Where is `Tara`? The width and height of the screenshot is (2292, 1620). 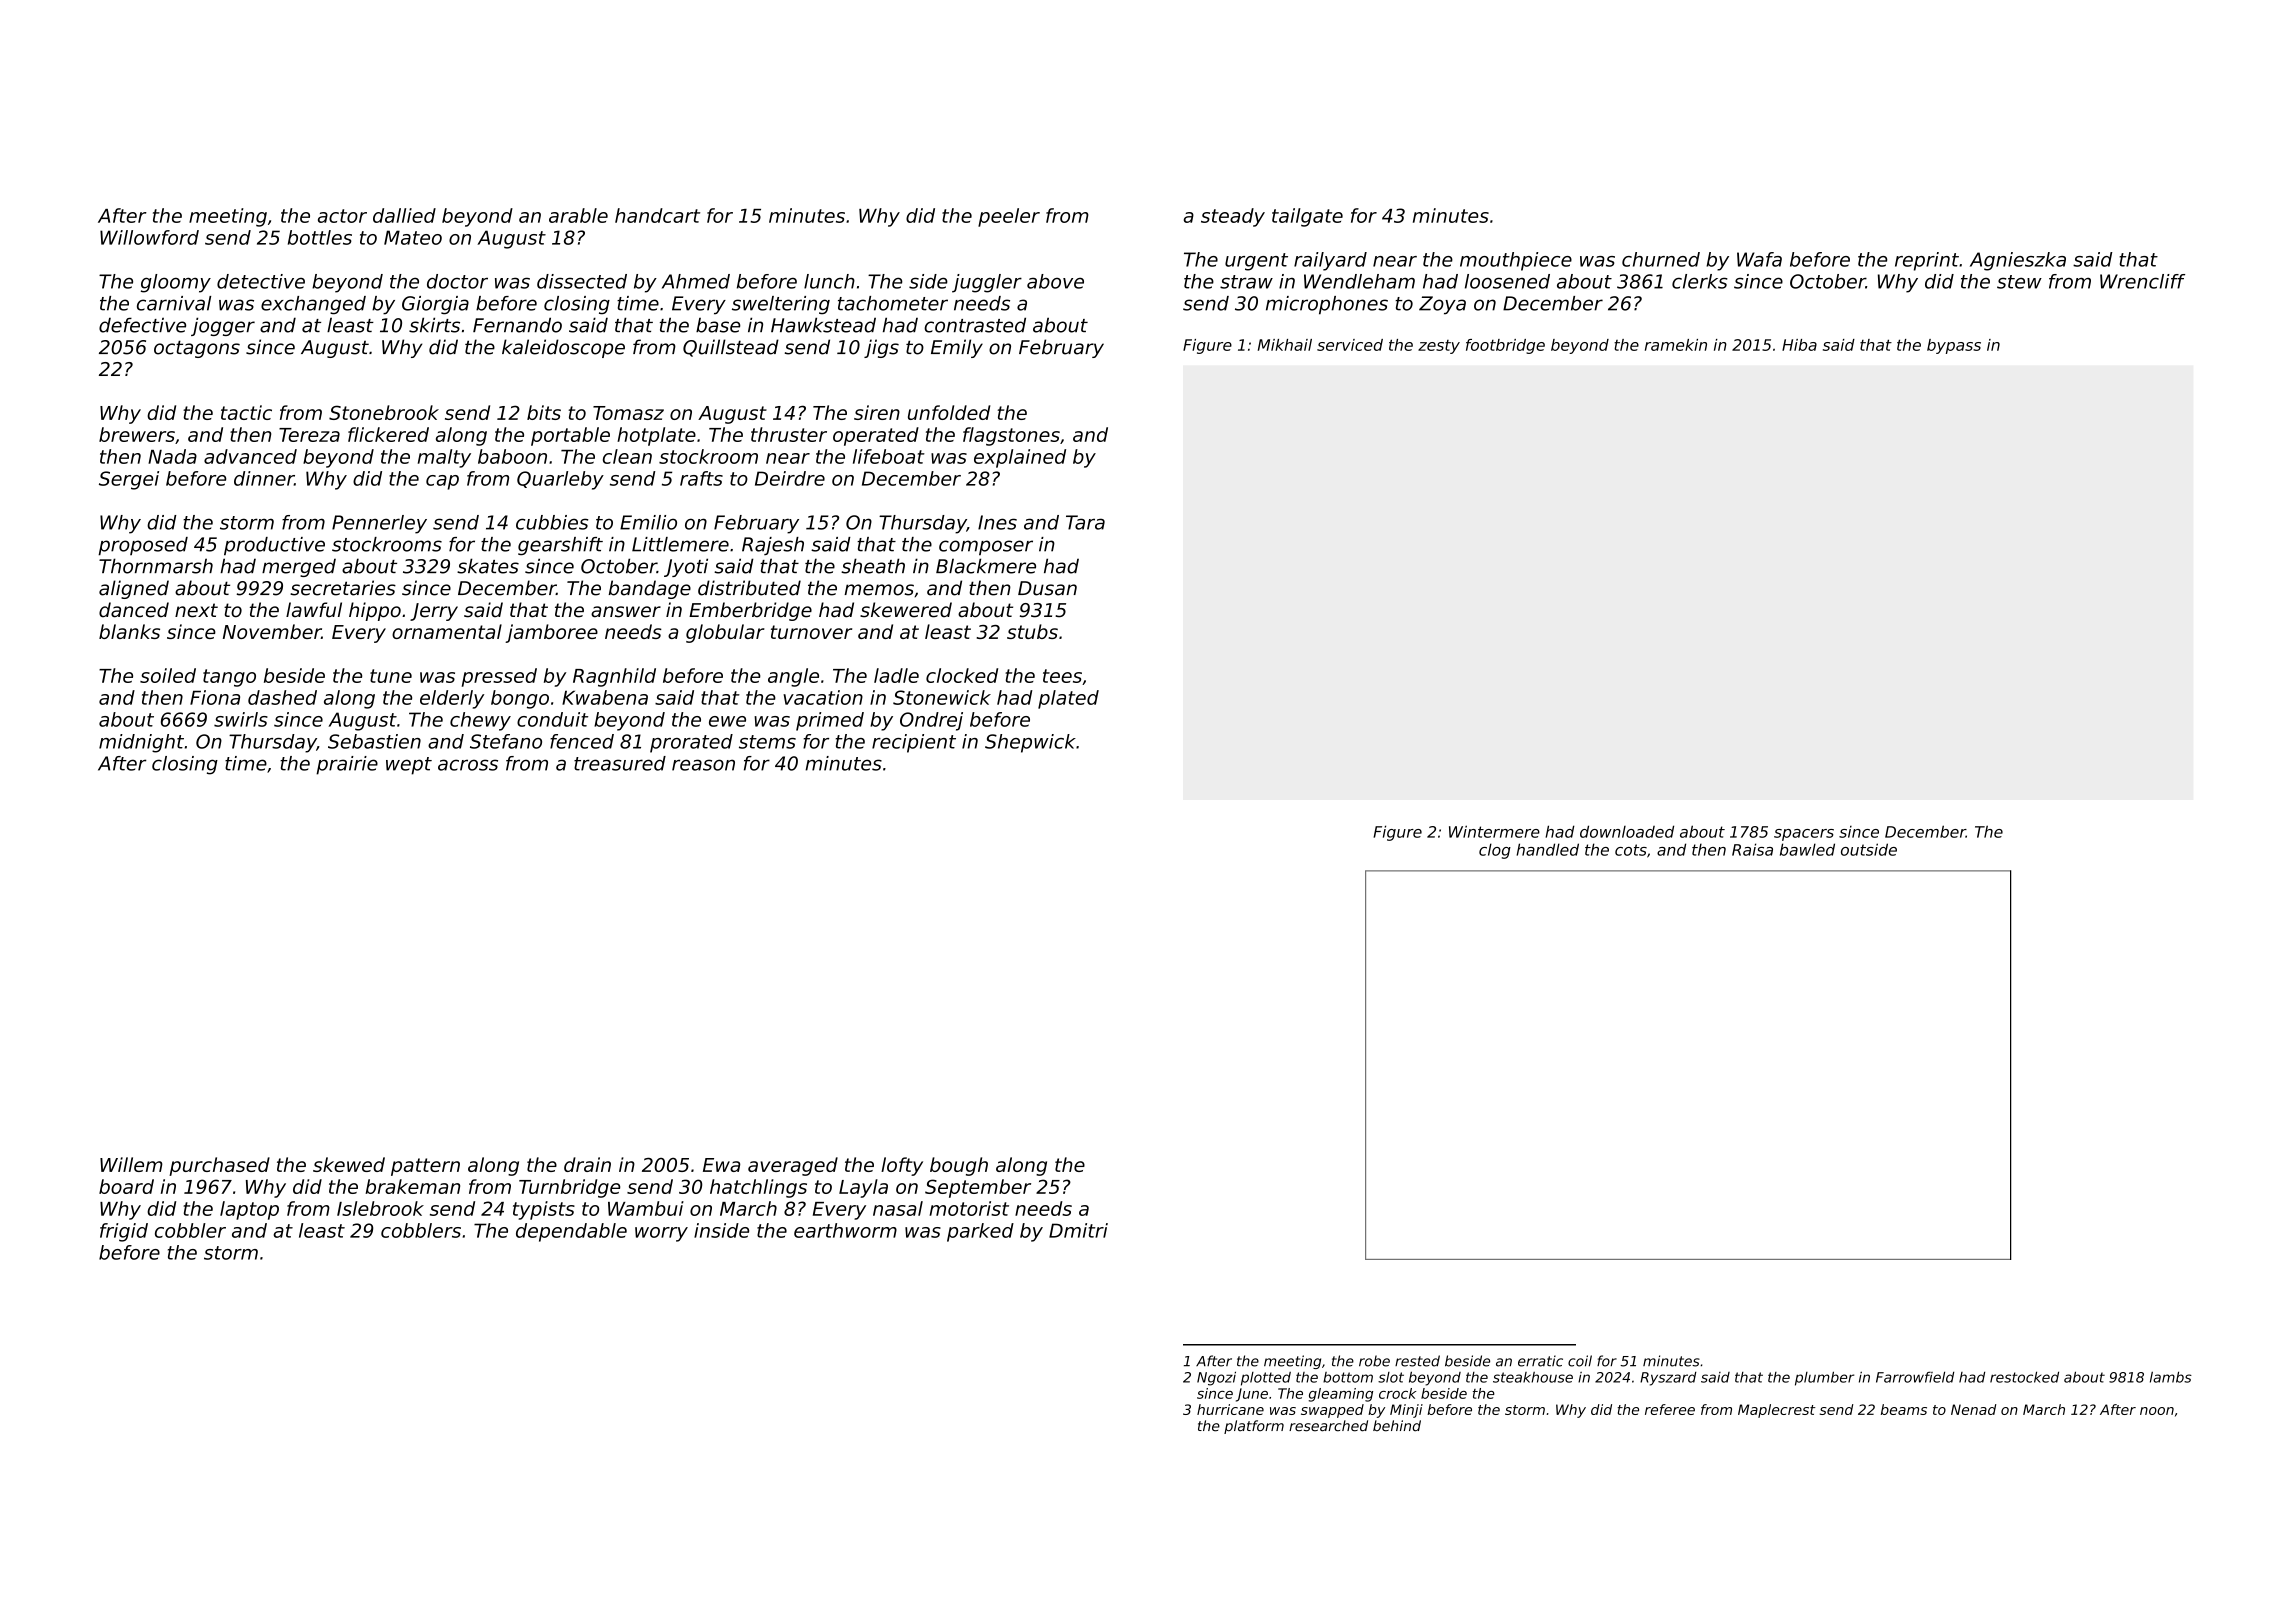 Tara is located at coordinates (1085, 522).
